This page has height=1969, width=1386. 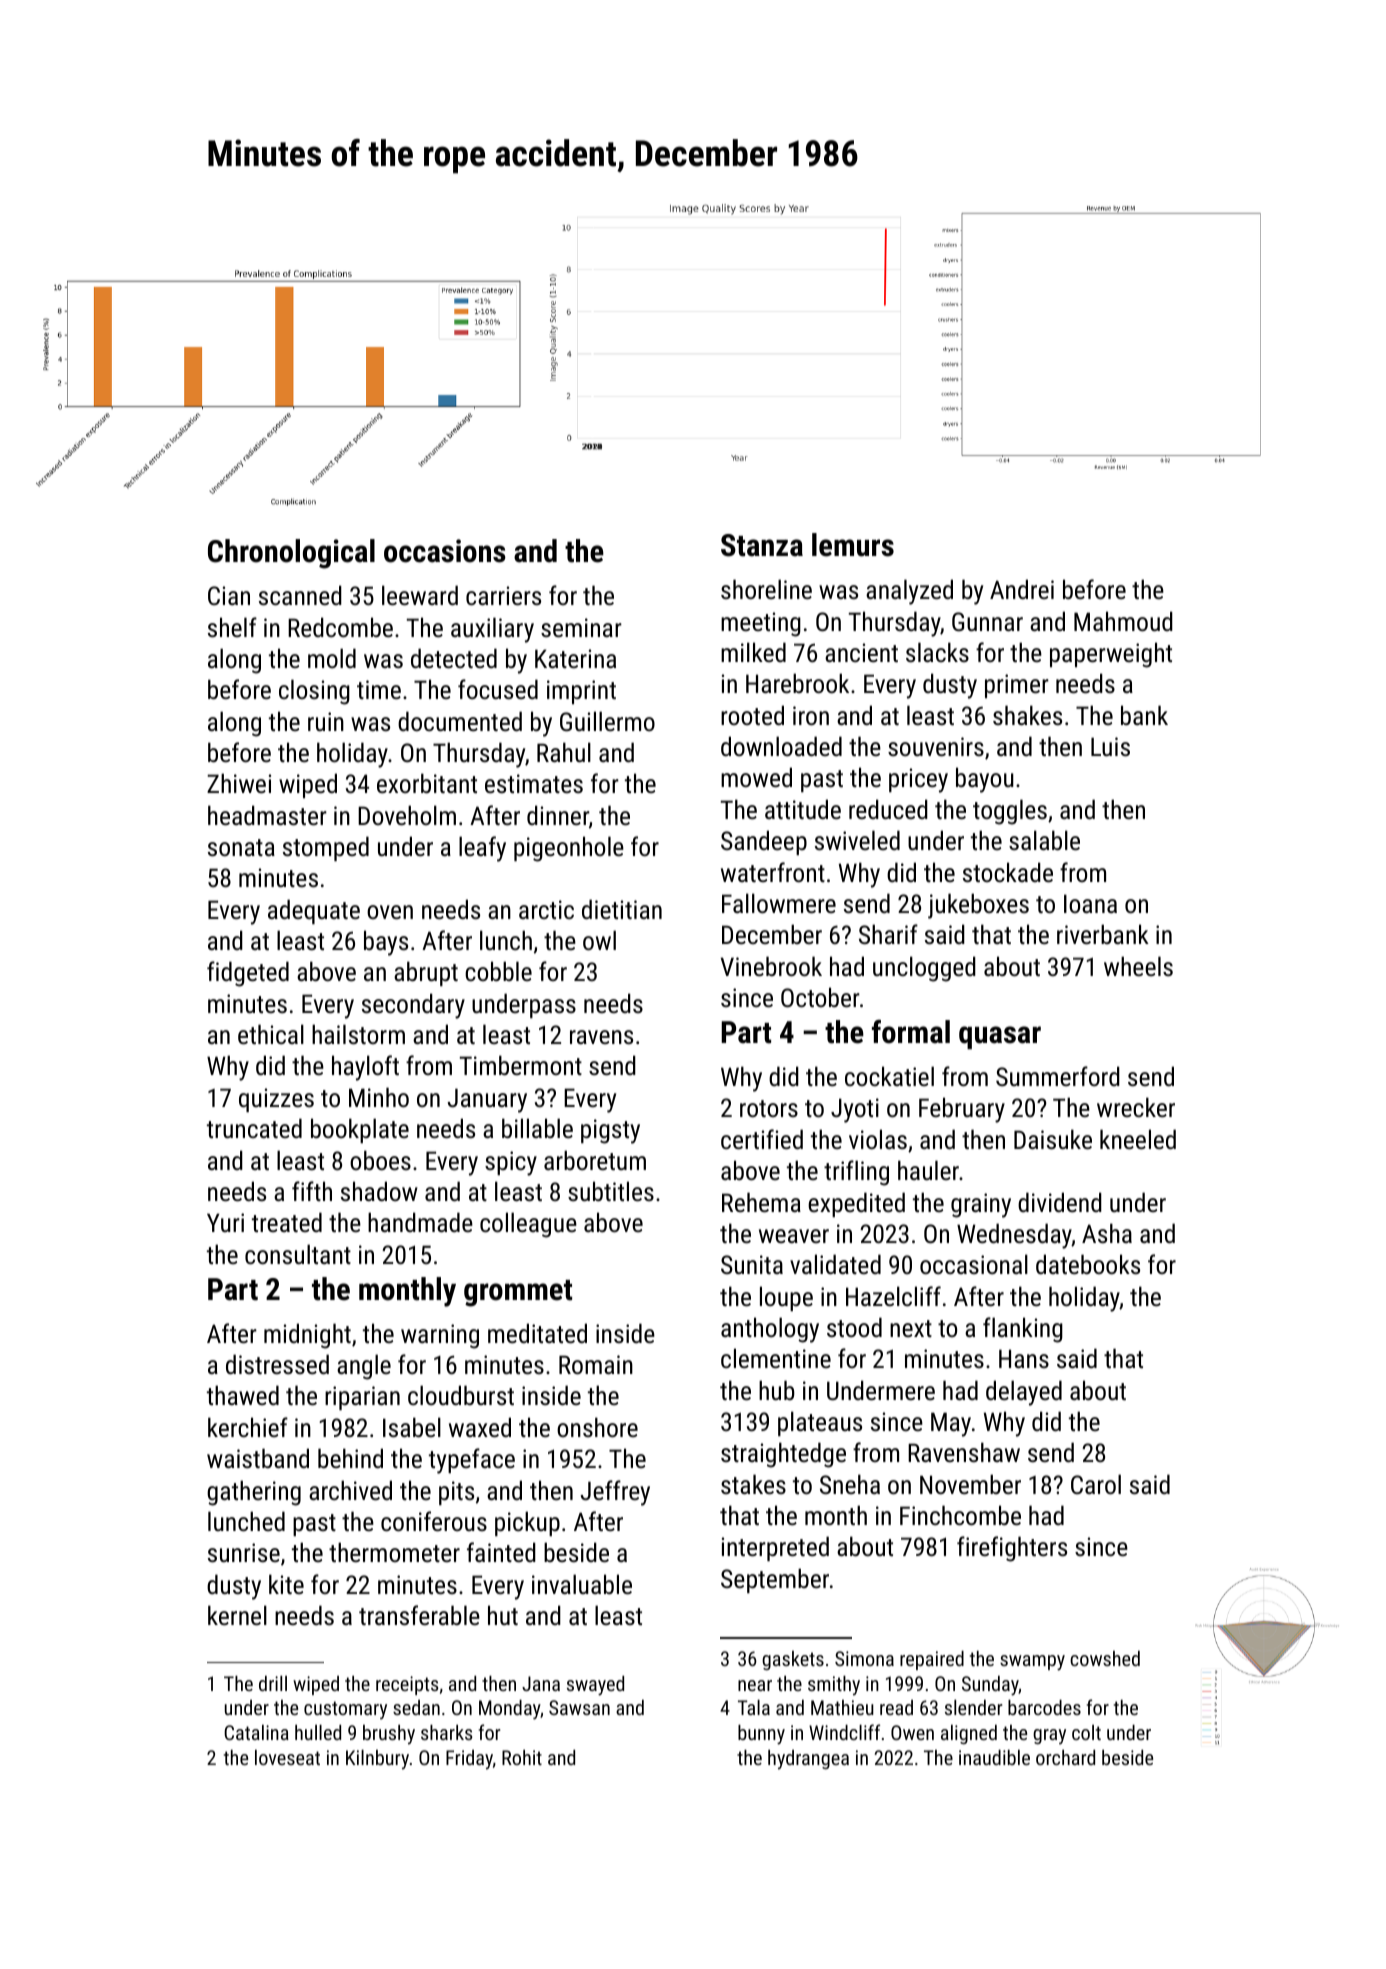 What do you see at coordinates (503, 595) in the page?
I see `carriers` at bounding box center [503, 595].
